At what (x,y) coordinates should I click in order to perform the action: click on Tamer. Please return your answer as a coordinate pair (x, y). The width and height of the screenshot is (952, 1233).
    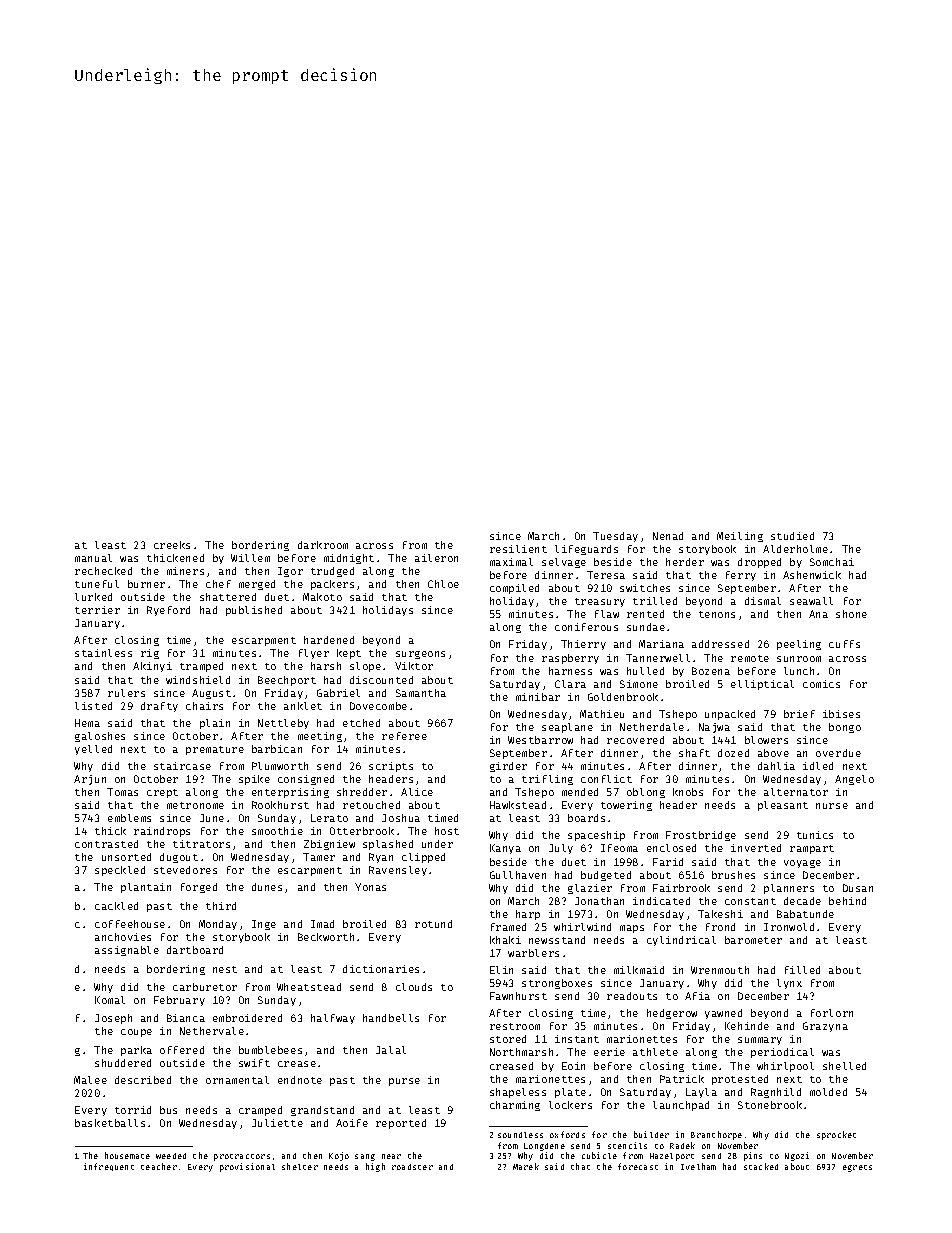
    Looking at the image, I should click on (319, 857).
